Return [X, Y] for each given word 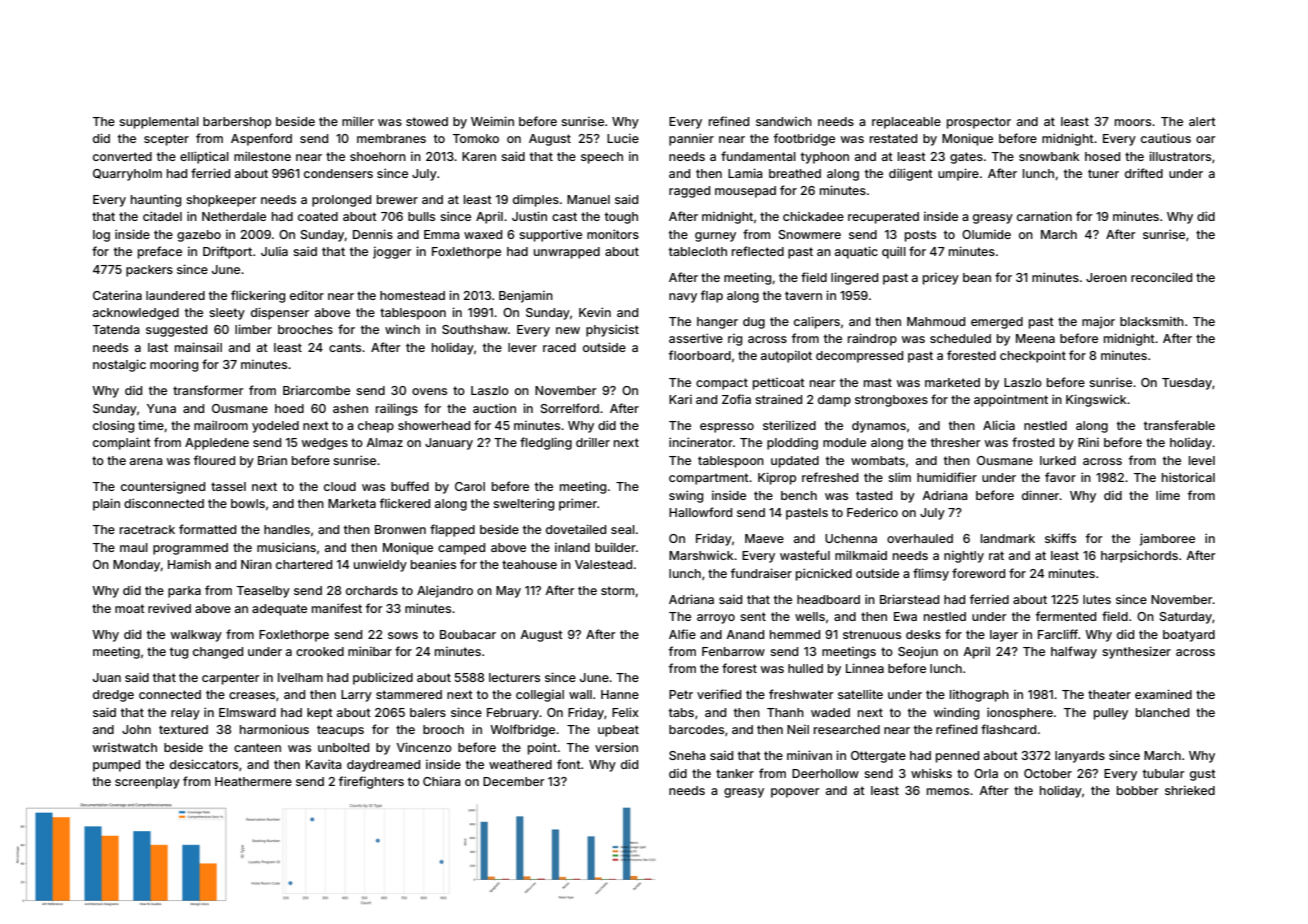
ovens [429, 391]
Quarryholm [127, 175]
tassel [228, 486]
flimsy [931, 574]
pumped [116, 766]
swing [686, 496]
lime [1168, 495]
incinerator [701, 442]
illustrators [1180, 156]
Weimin [492, 121]
